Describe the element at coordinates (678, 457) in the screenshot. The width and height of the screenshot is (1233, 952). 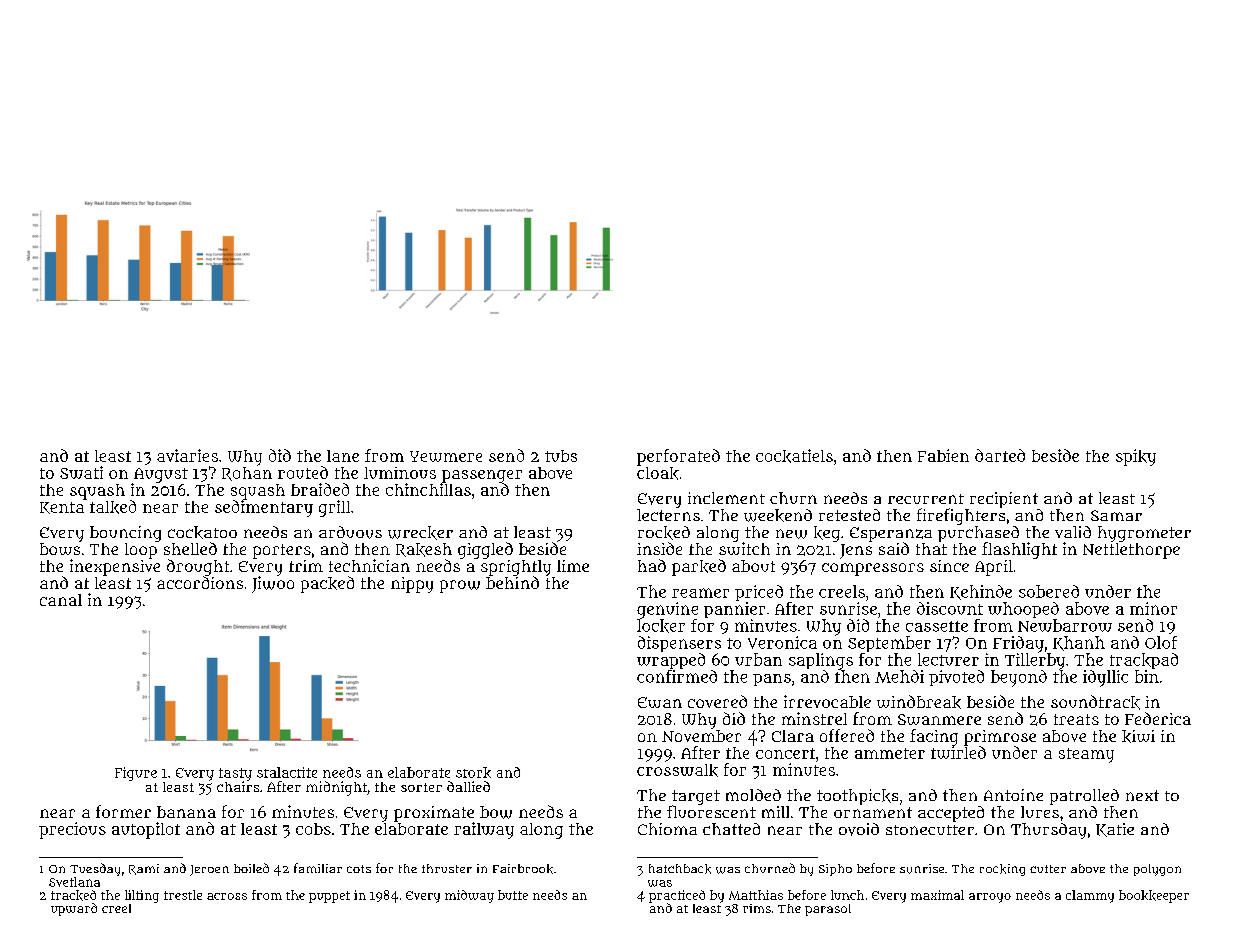
I see `perforated` at that location.
